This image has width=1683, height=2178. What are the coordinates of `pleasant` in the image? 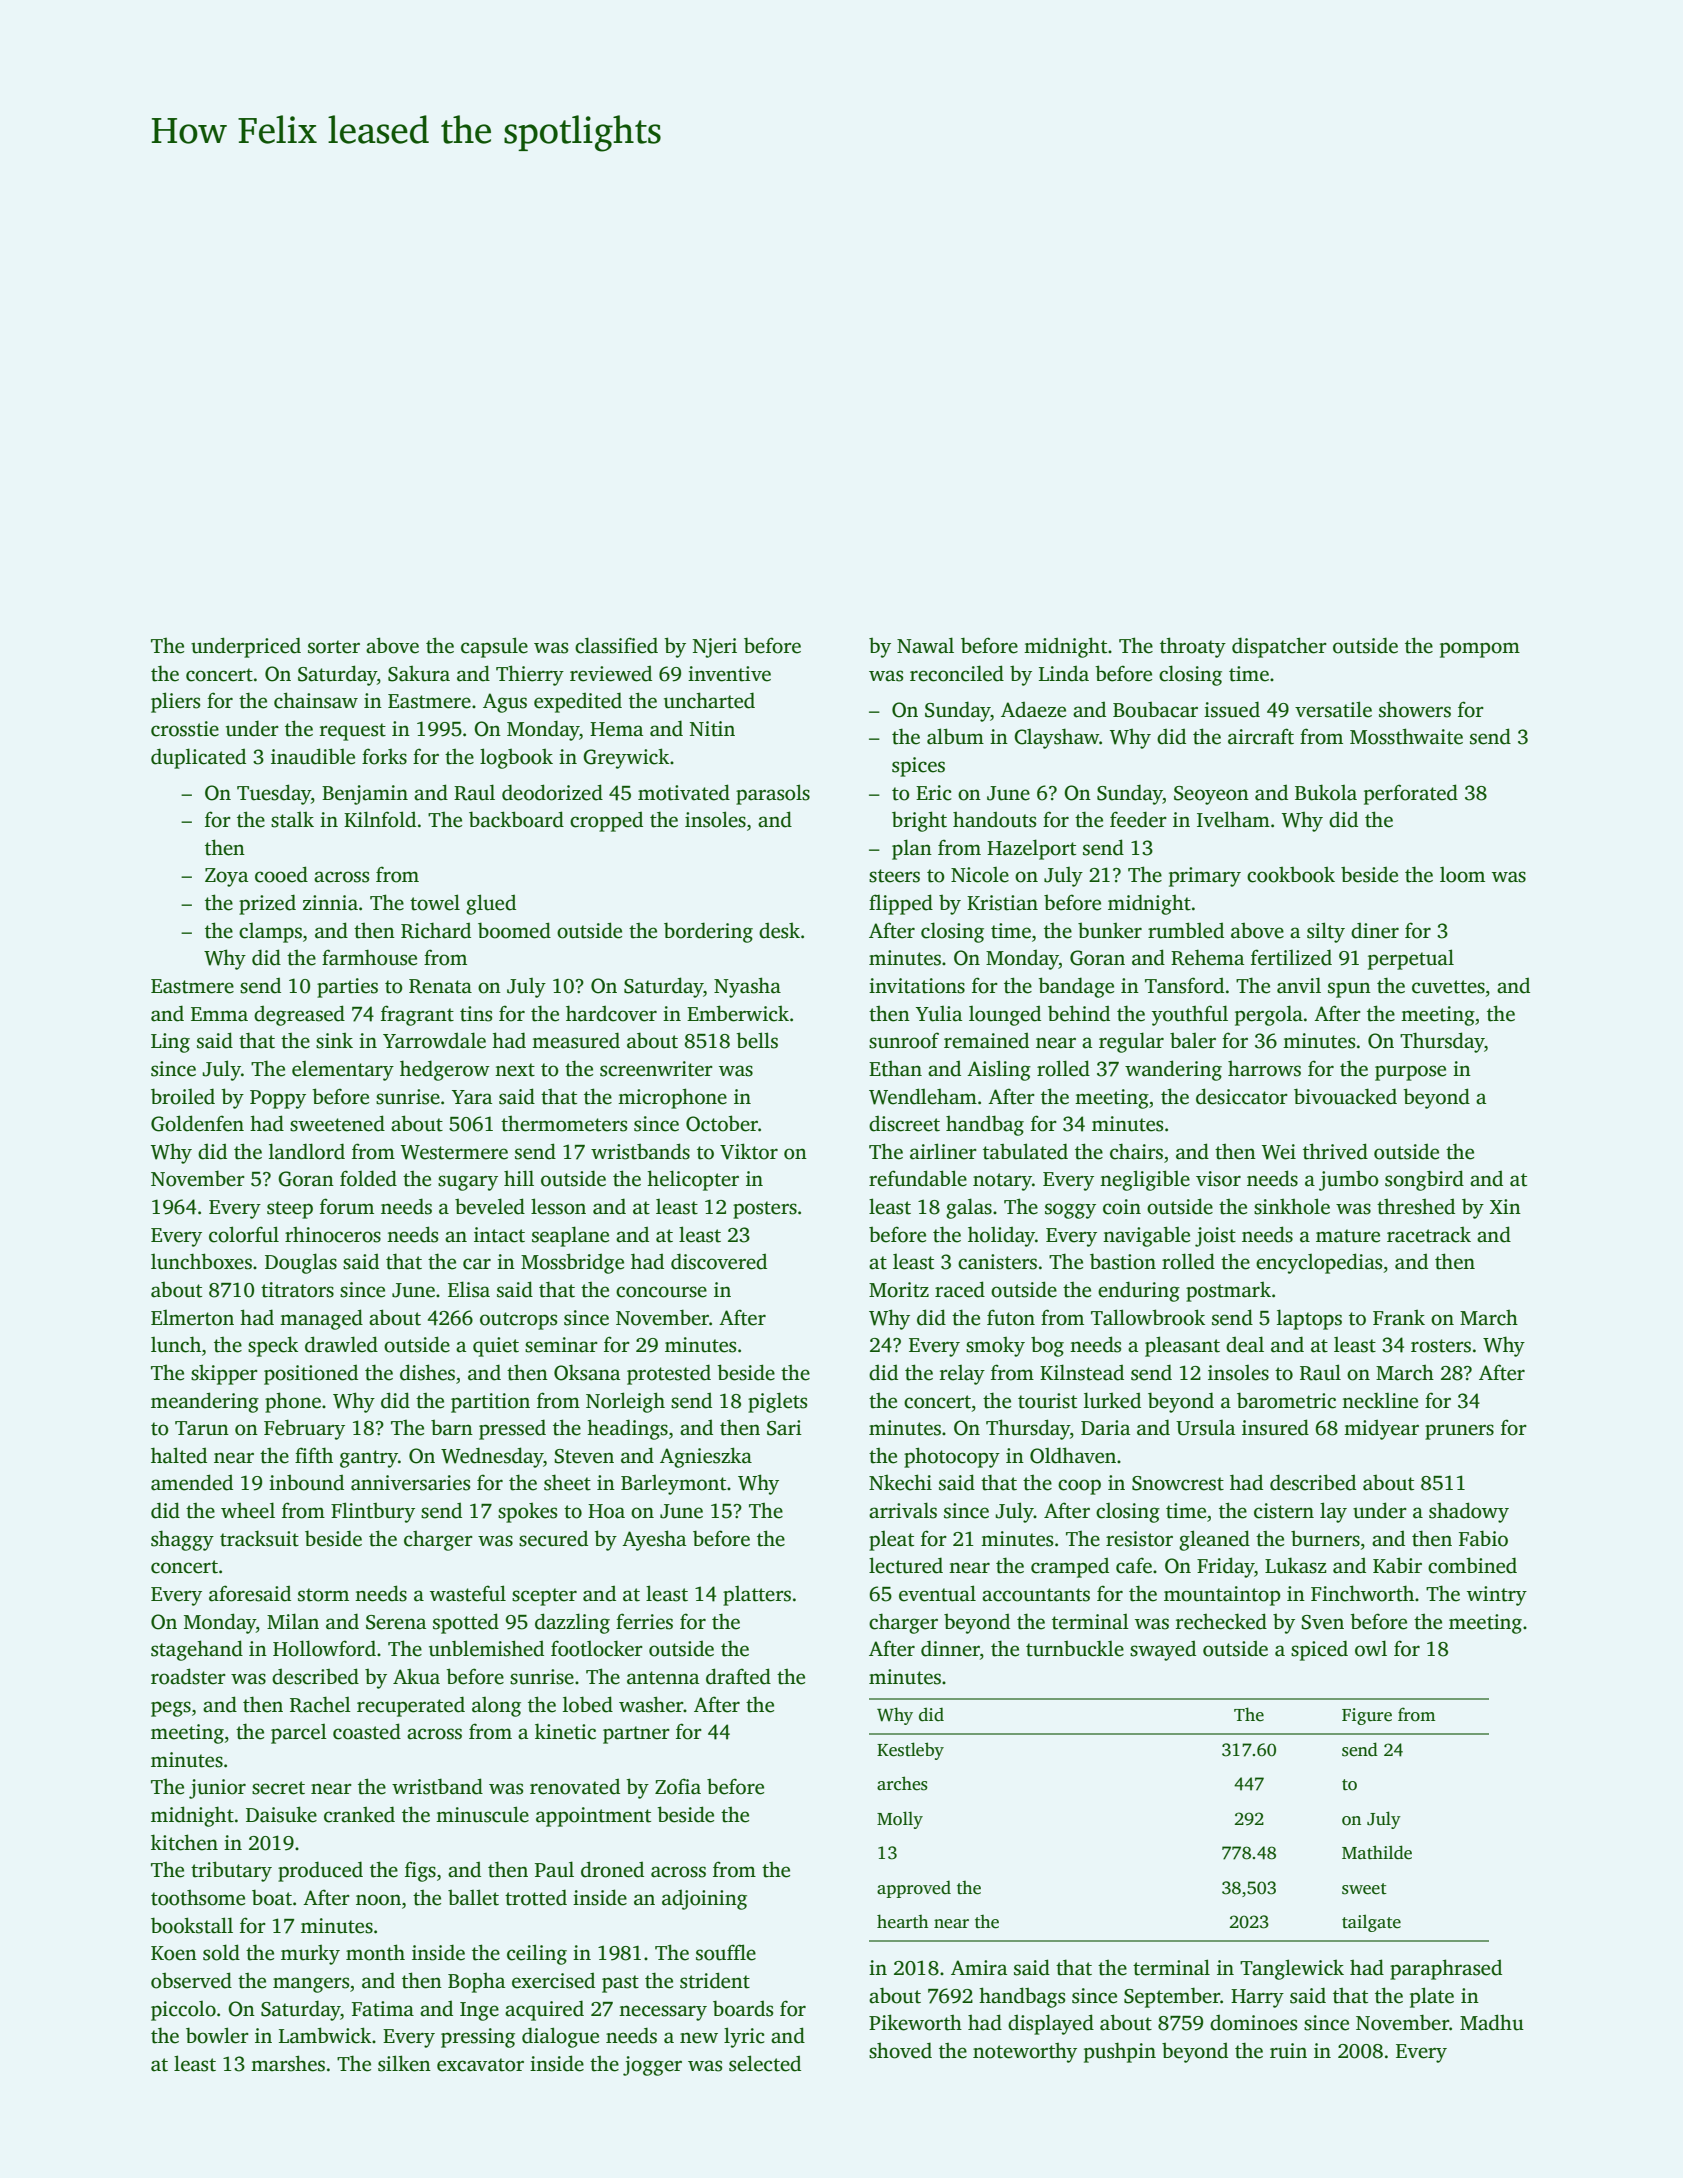 It's located at (1182, 1346).
